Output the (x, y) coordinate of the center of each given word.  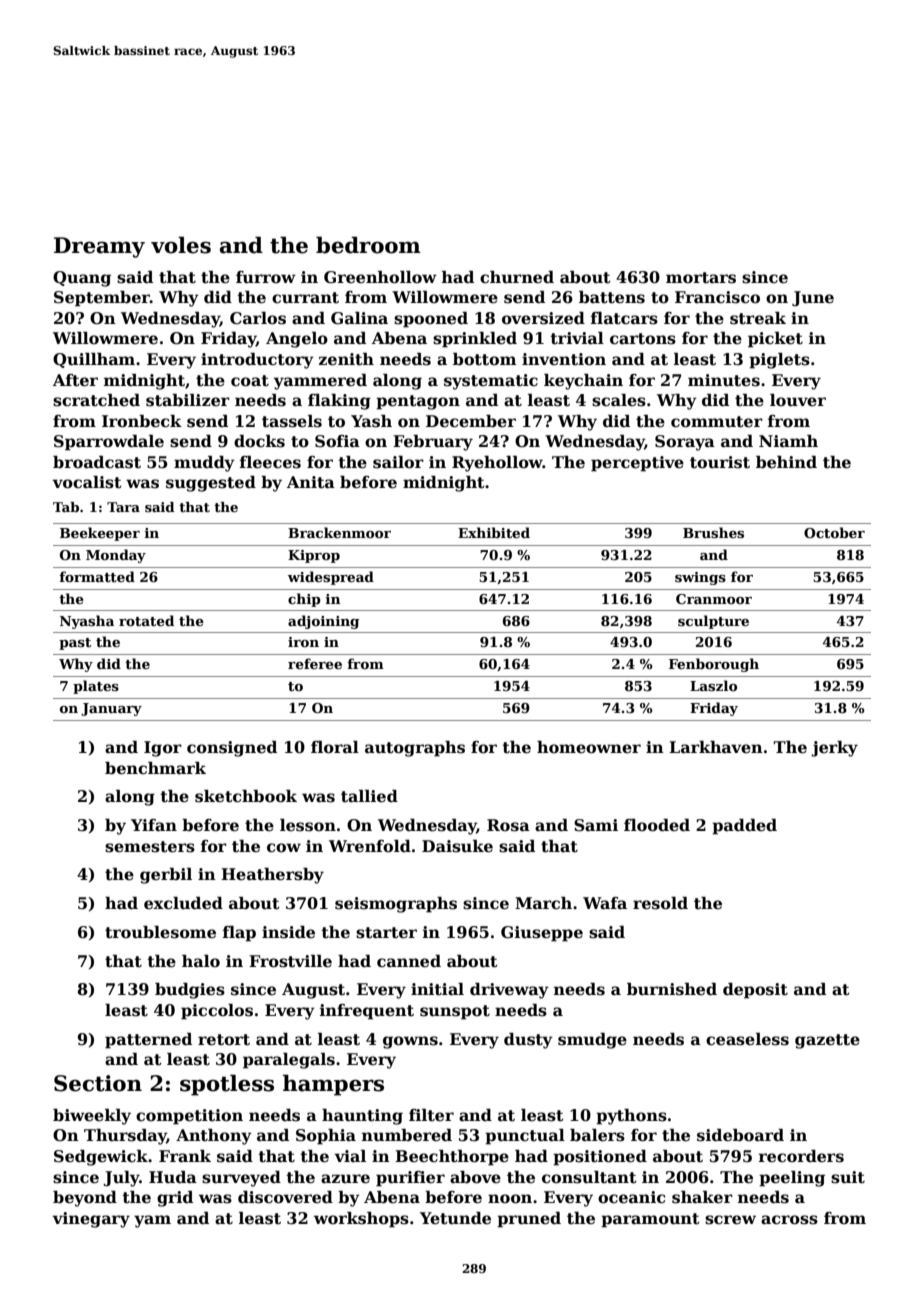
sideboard (740, 1135)
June (813, 298)
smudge (592, 1041)
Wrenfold (370, 846)
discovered (285, 1197)
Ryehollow (497, 464)
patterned (148, 1041)
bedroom (368, 245)
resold (660, 903)
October (834, 532)
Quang (82, 279)
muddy (204, 464)
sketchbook (246, 796)
